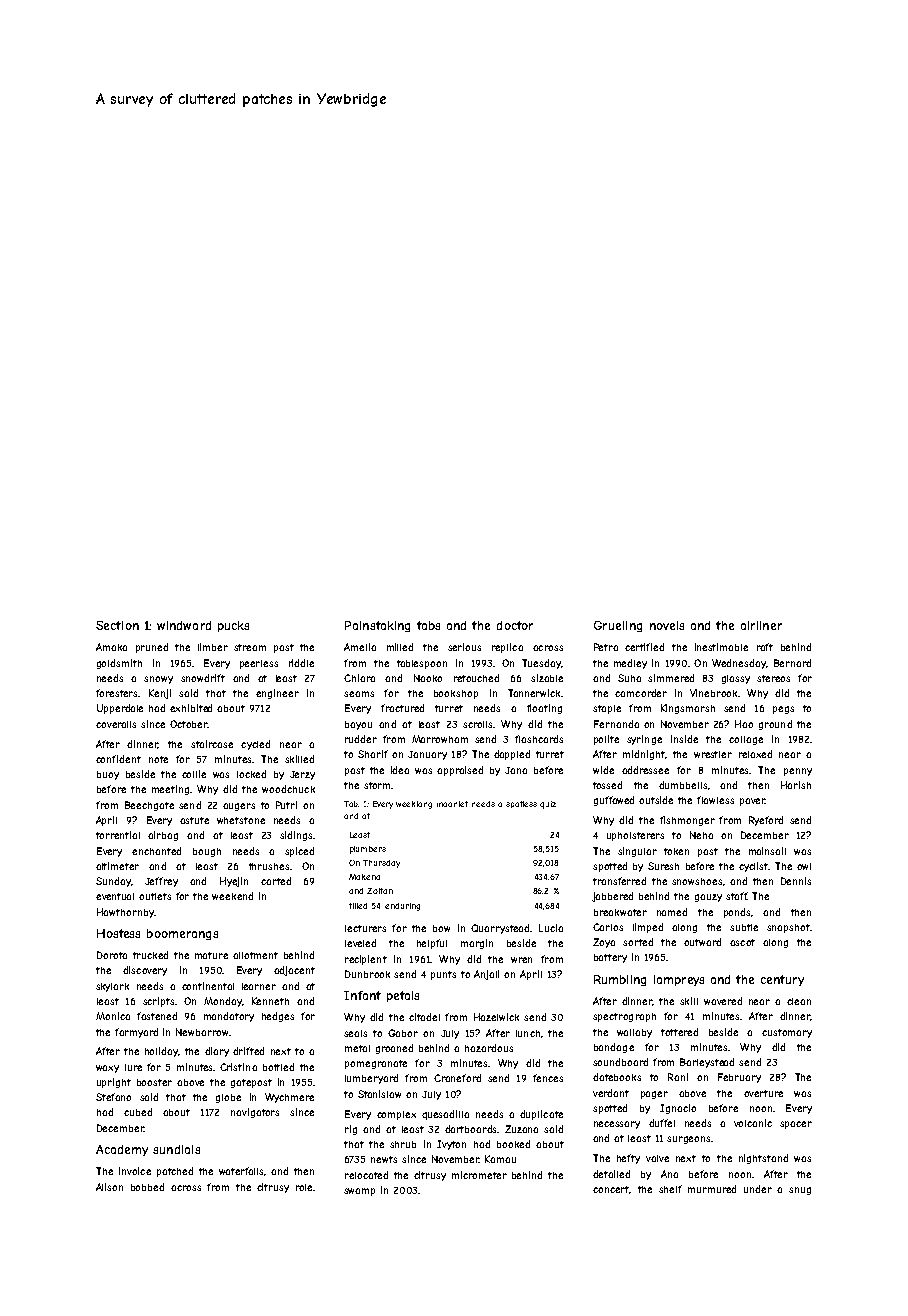  I want to click on doctor, so click(515, 625).
